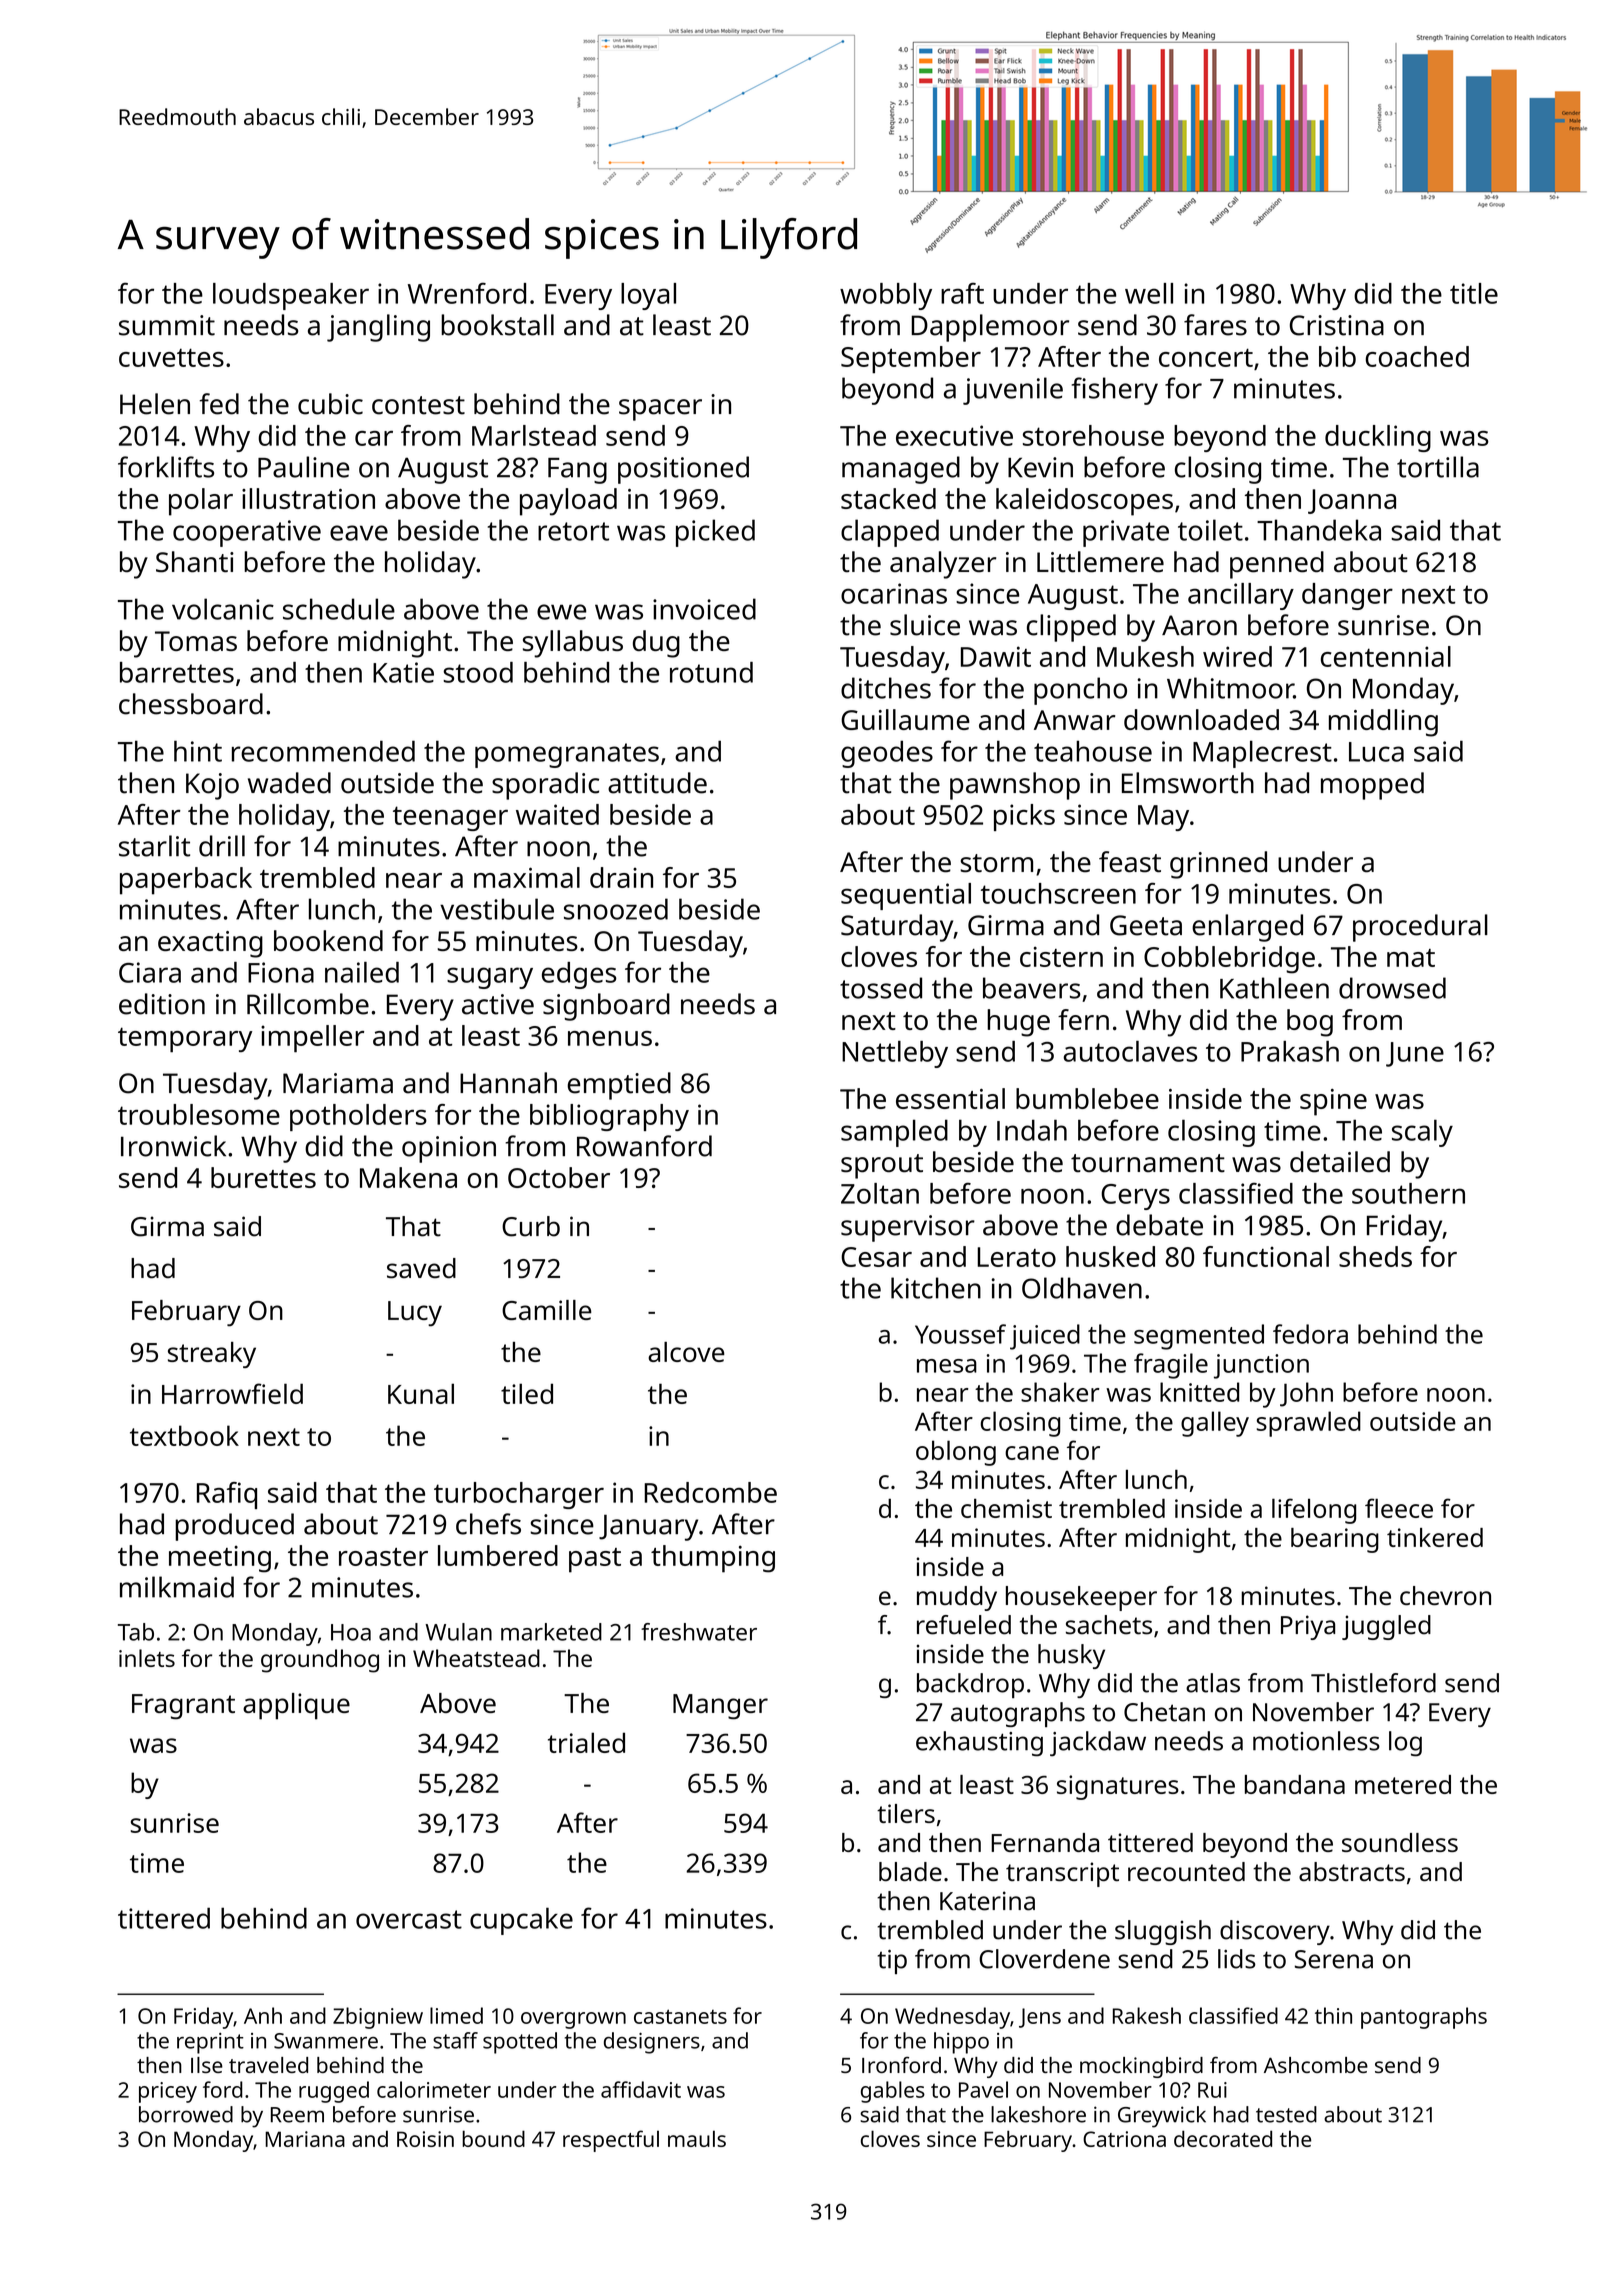  What do you see at coordinates (1399, 1508) in the page?
I see `fleece` at bounding box center [1399, 1508].
